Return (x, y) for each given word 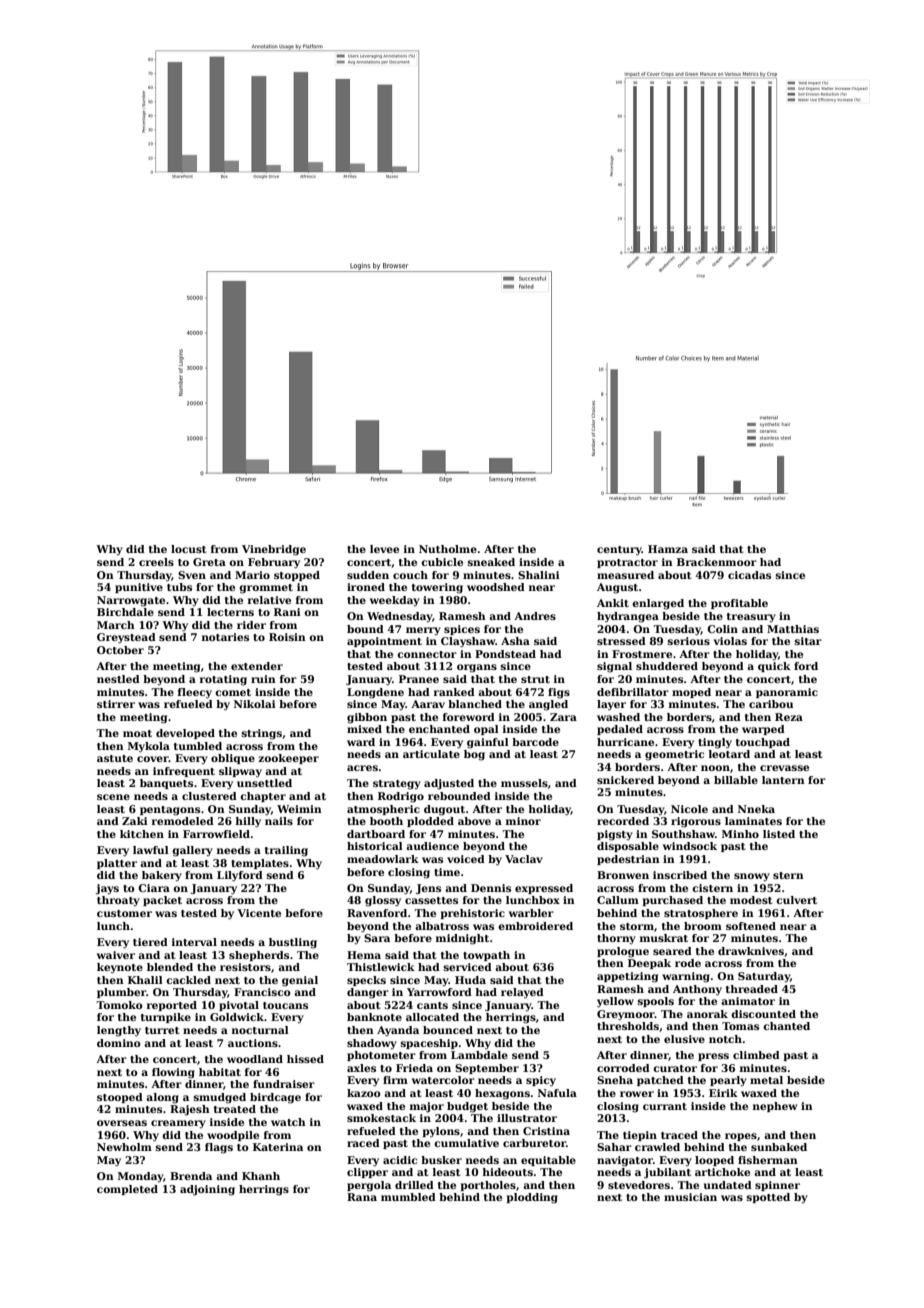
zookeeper (288, 759)
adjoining (207, 1190)
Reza (789, 717)
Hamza (668, 549)
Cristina (546, 1131)
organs (477, 668)
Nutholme (448, 549)
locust (189, 549)
